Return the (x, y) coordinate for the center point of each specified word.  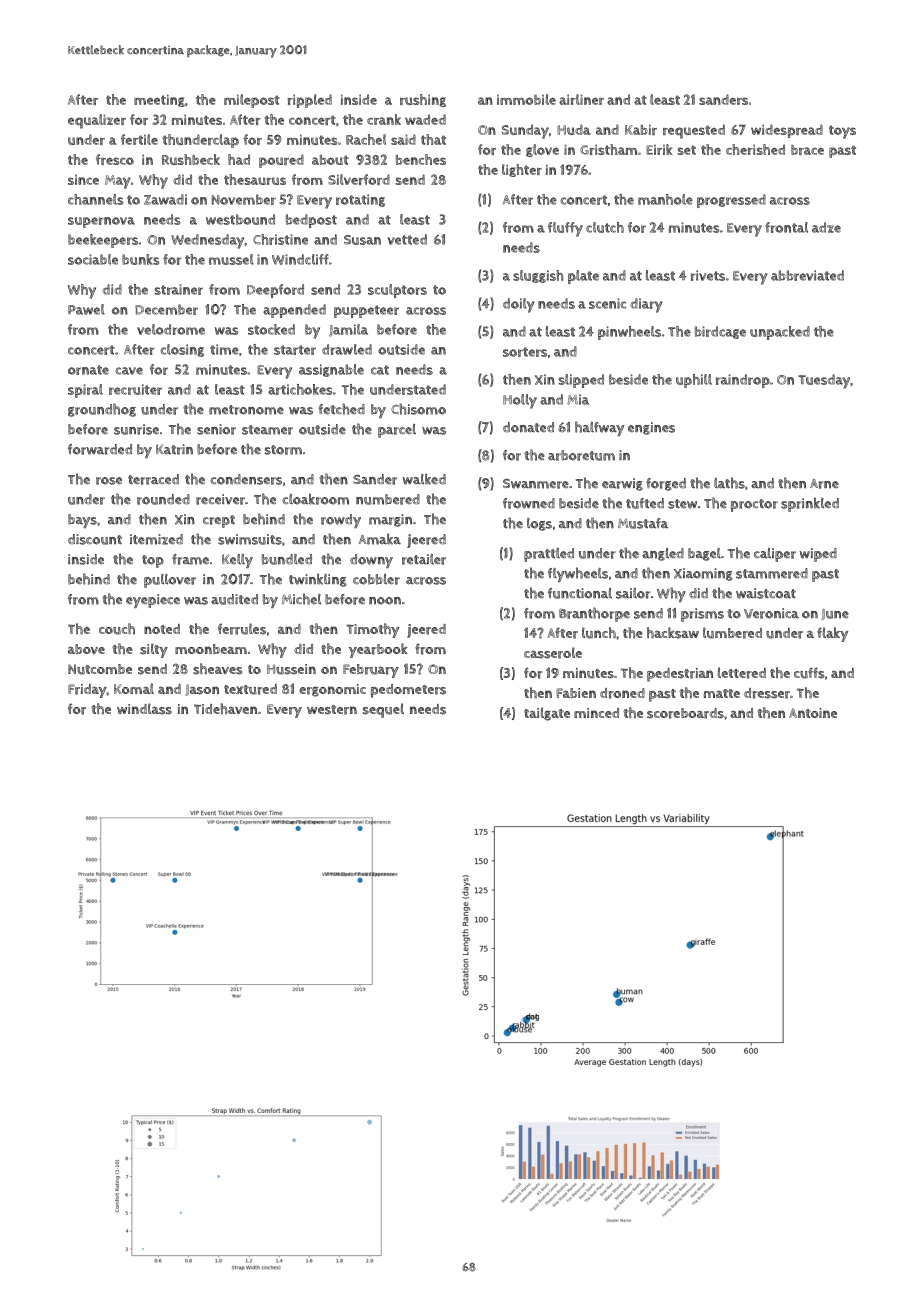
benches (421, 159)
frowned (529, 503)
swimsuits (250, 539)
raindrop (743, 381)
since (83, 180)
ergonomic (332, 690)
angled (663, 554)
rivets (708, 275)
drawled (347, 349)
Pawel (86, 309)
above (86, 649)
